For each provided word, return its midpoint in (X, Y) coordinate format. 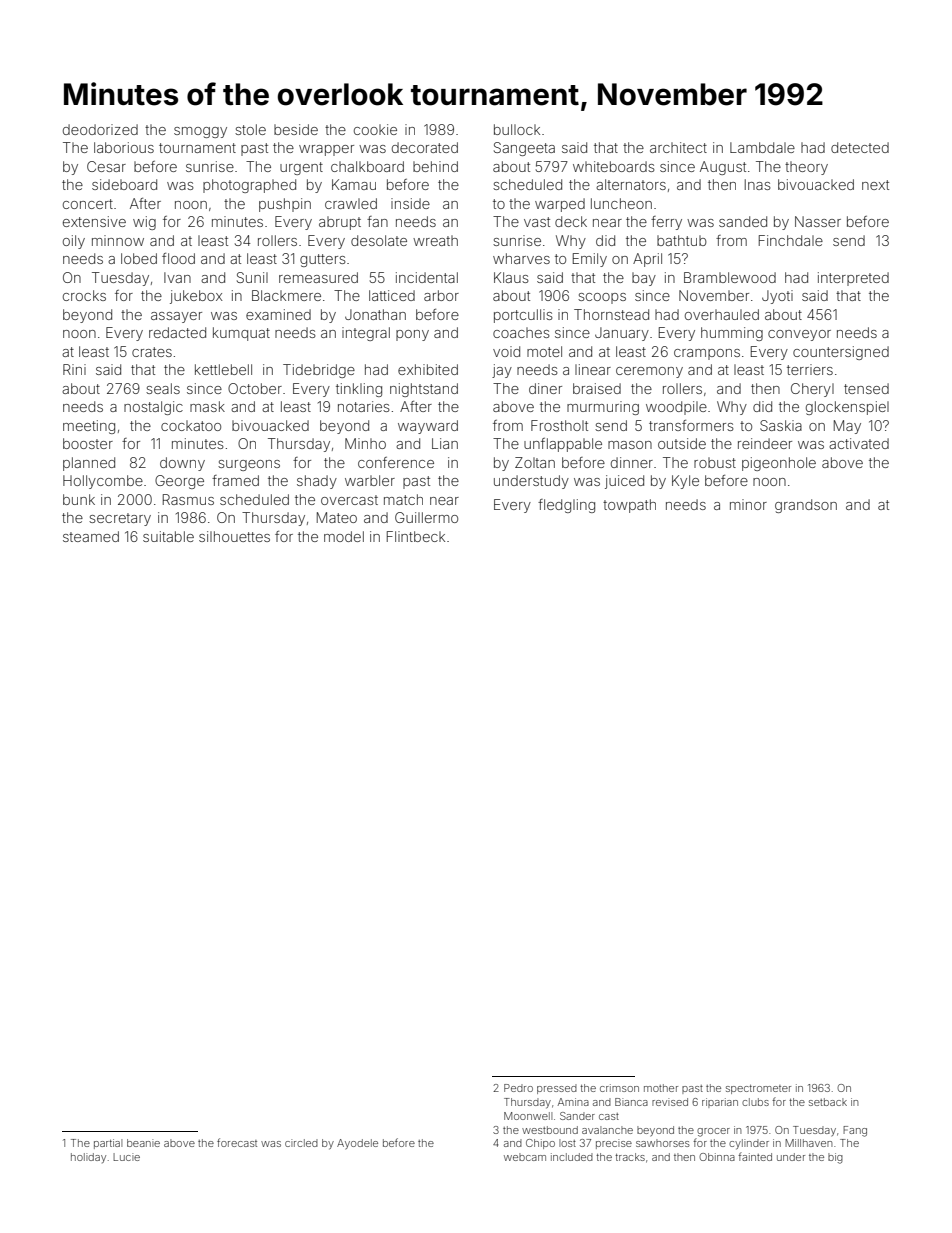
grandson (806, 506)
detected (860, 147)
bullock (517, 129)
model (344, 536)
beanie (143, 1143)
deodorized (100, 129)
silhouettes (234, 536)
